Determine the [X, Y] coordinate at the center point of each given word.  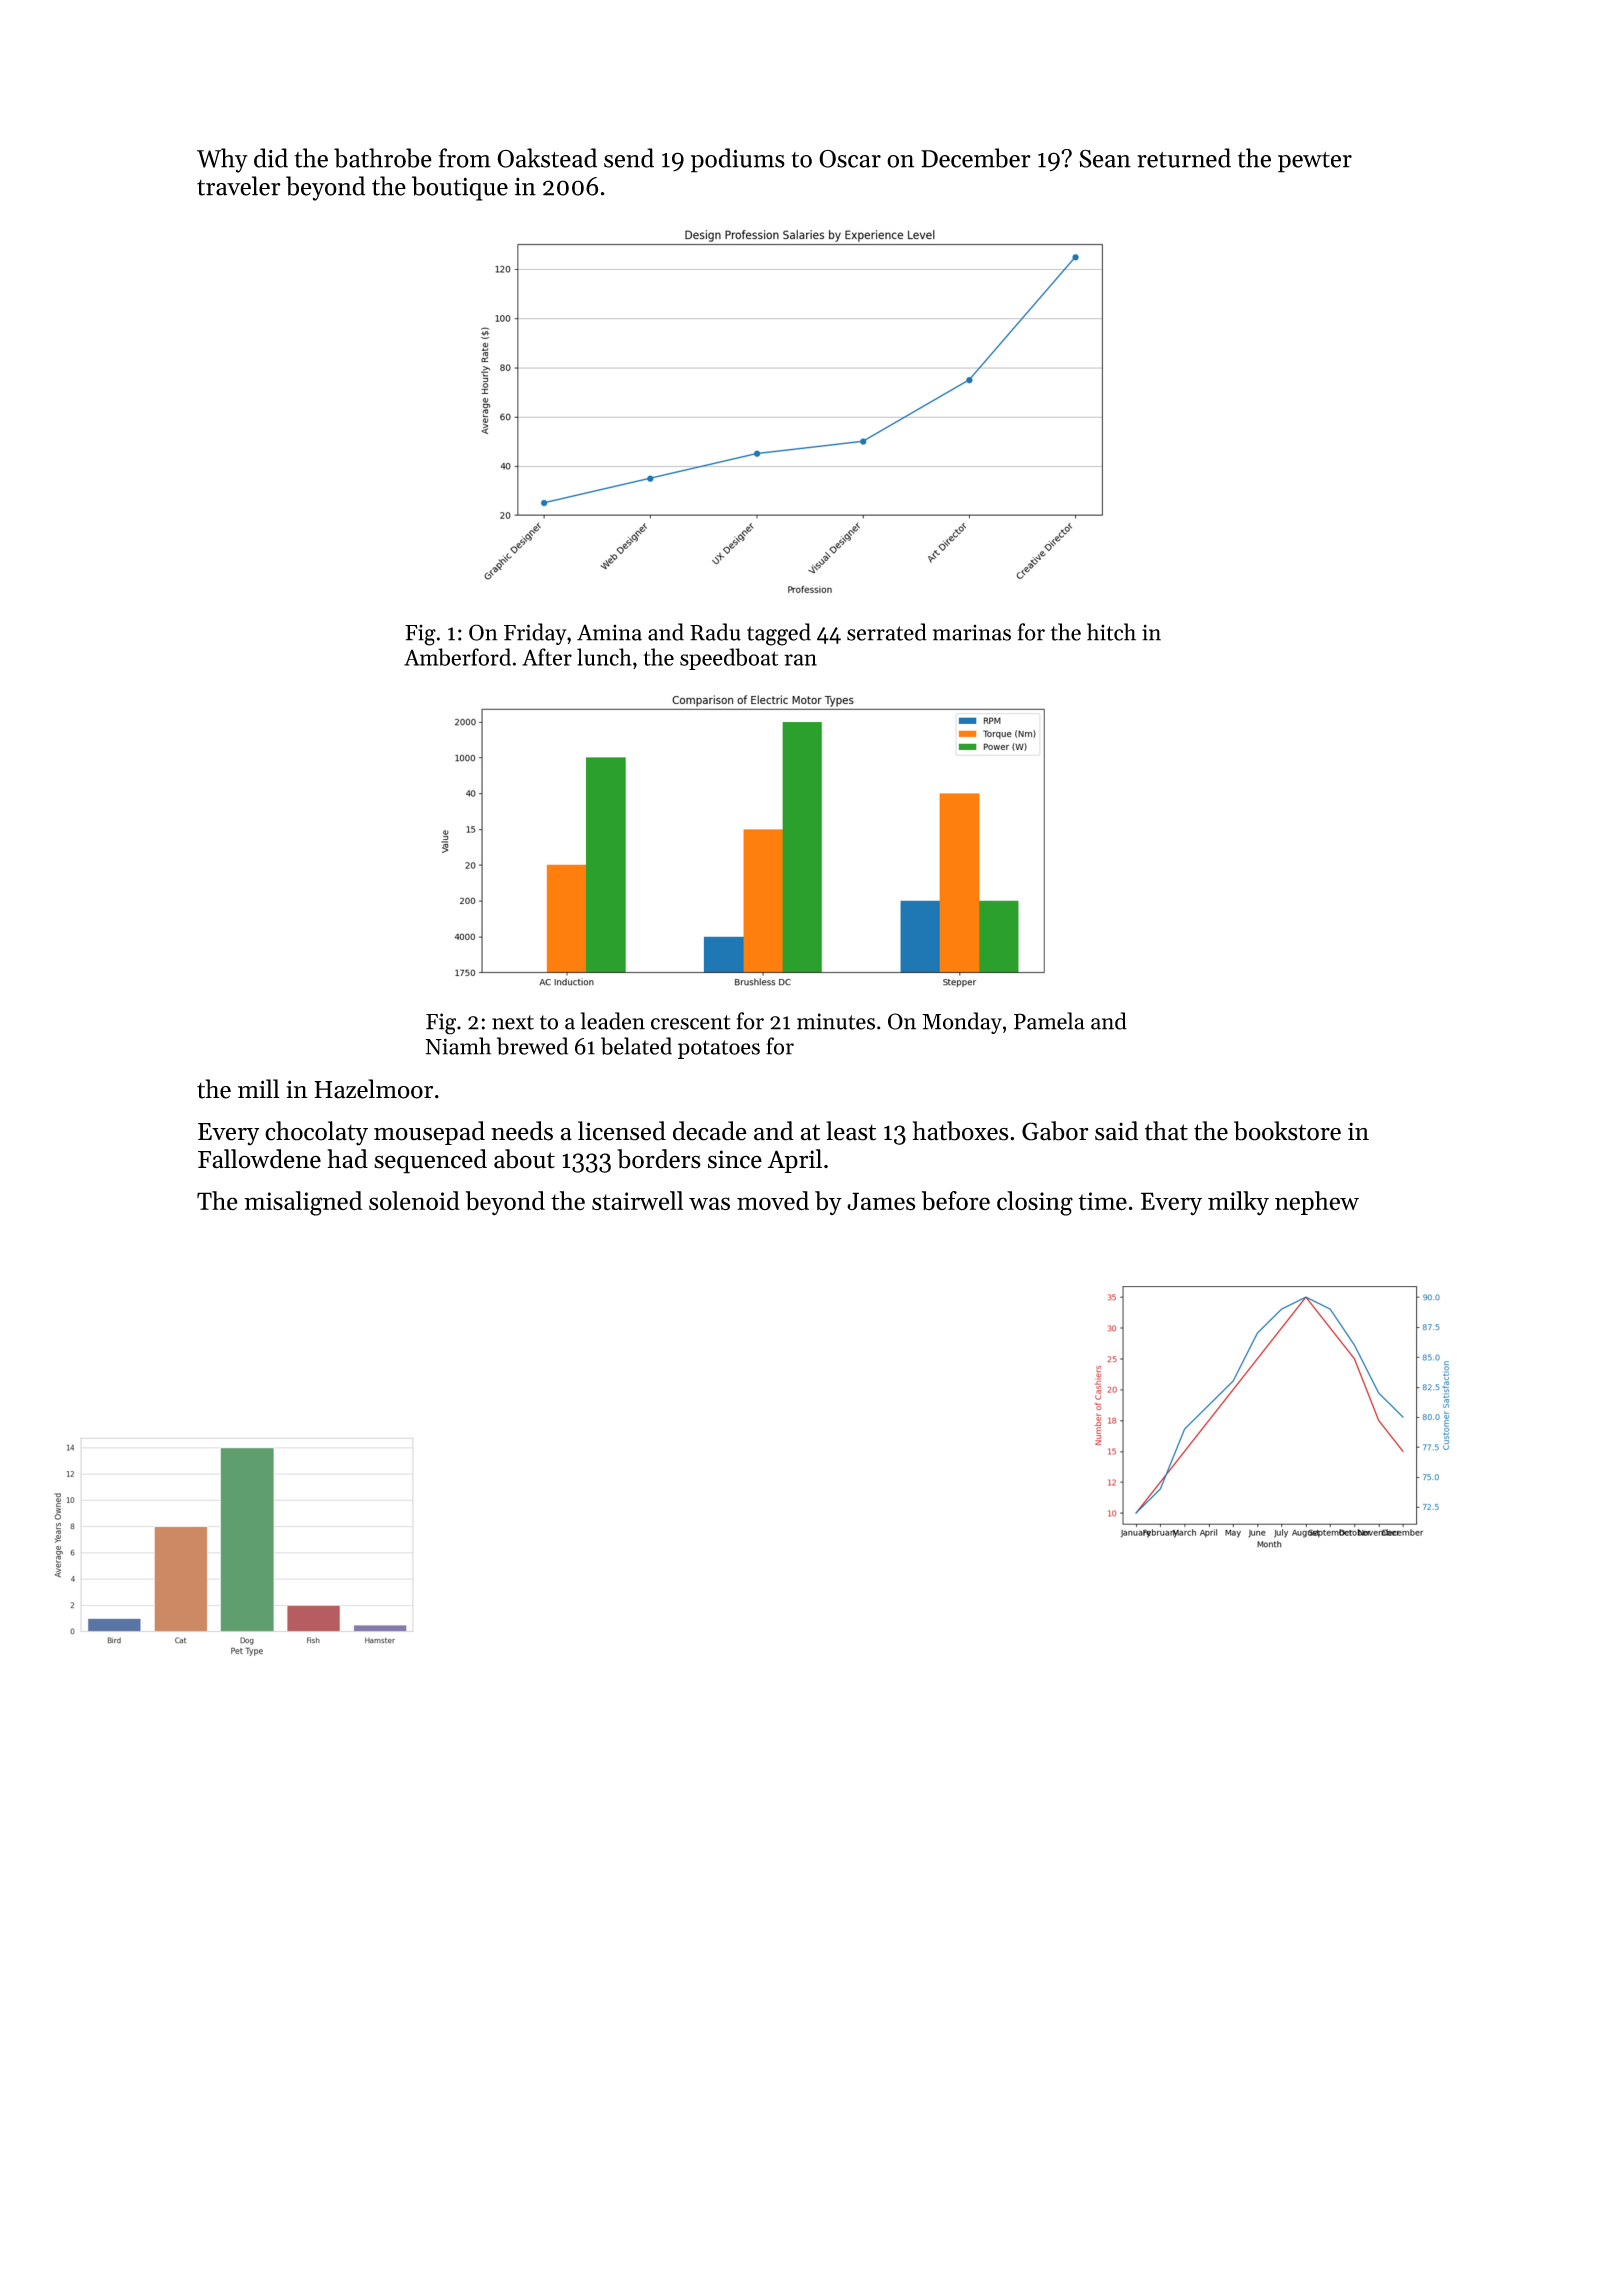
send [629, 158]
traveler [239, 186]
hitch [1111, 632]
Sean [1105, 158]
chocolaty [316, 1133]
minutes [836, 1021]
